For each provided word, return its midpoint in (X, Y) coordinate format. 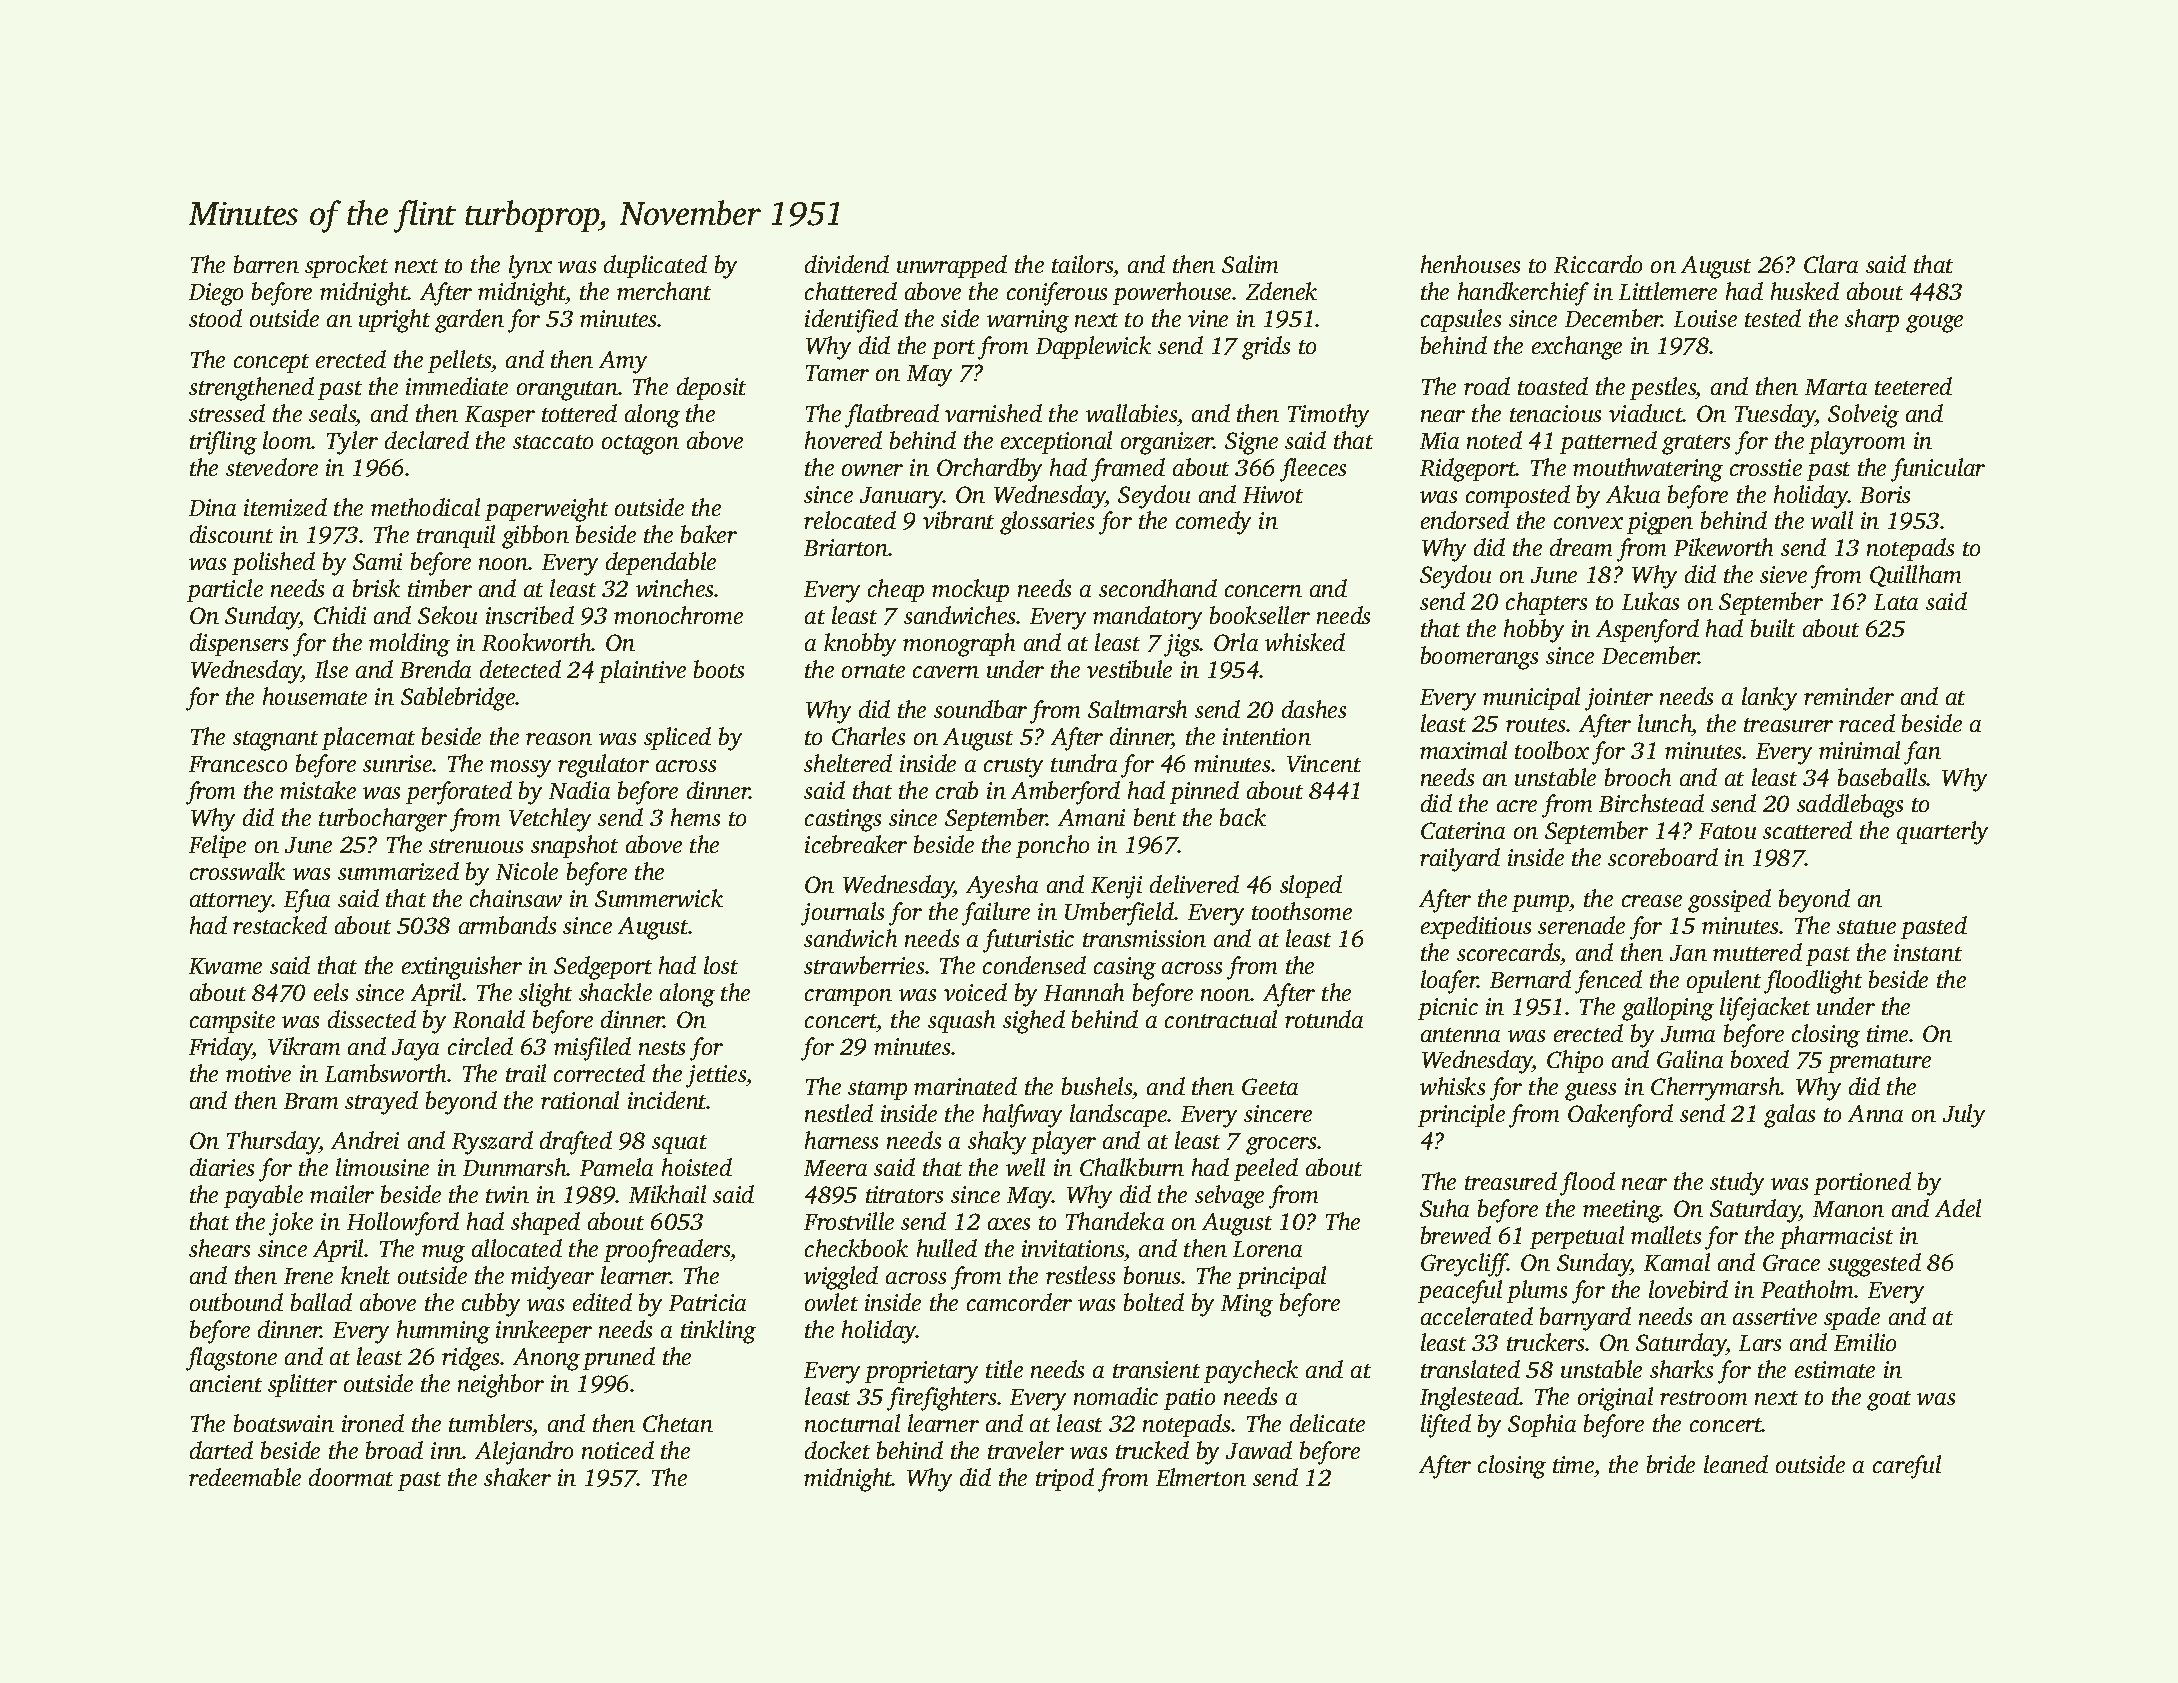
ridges (471, 1359)
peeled (1266, 1169)
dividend (847, 264)
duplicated (655, 266)
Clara (1831, 264)
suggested (1874, 1265)
